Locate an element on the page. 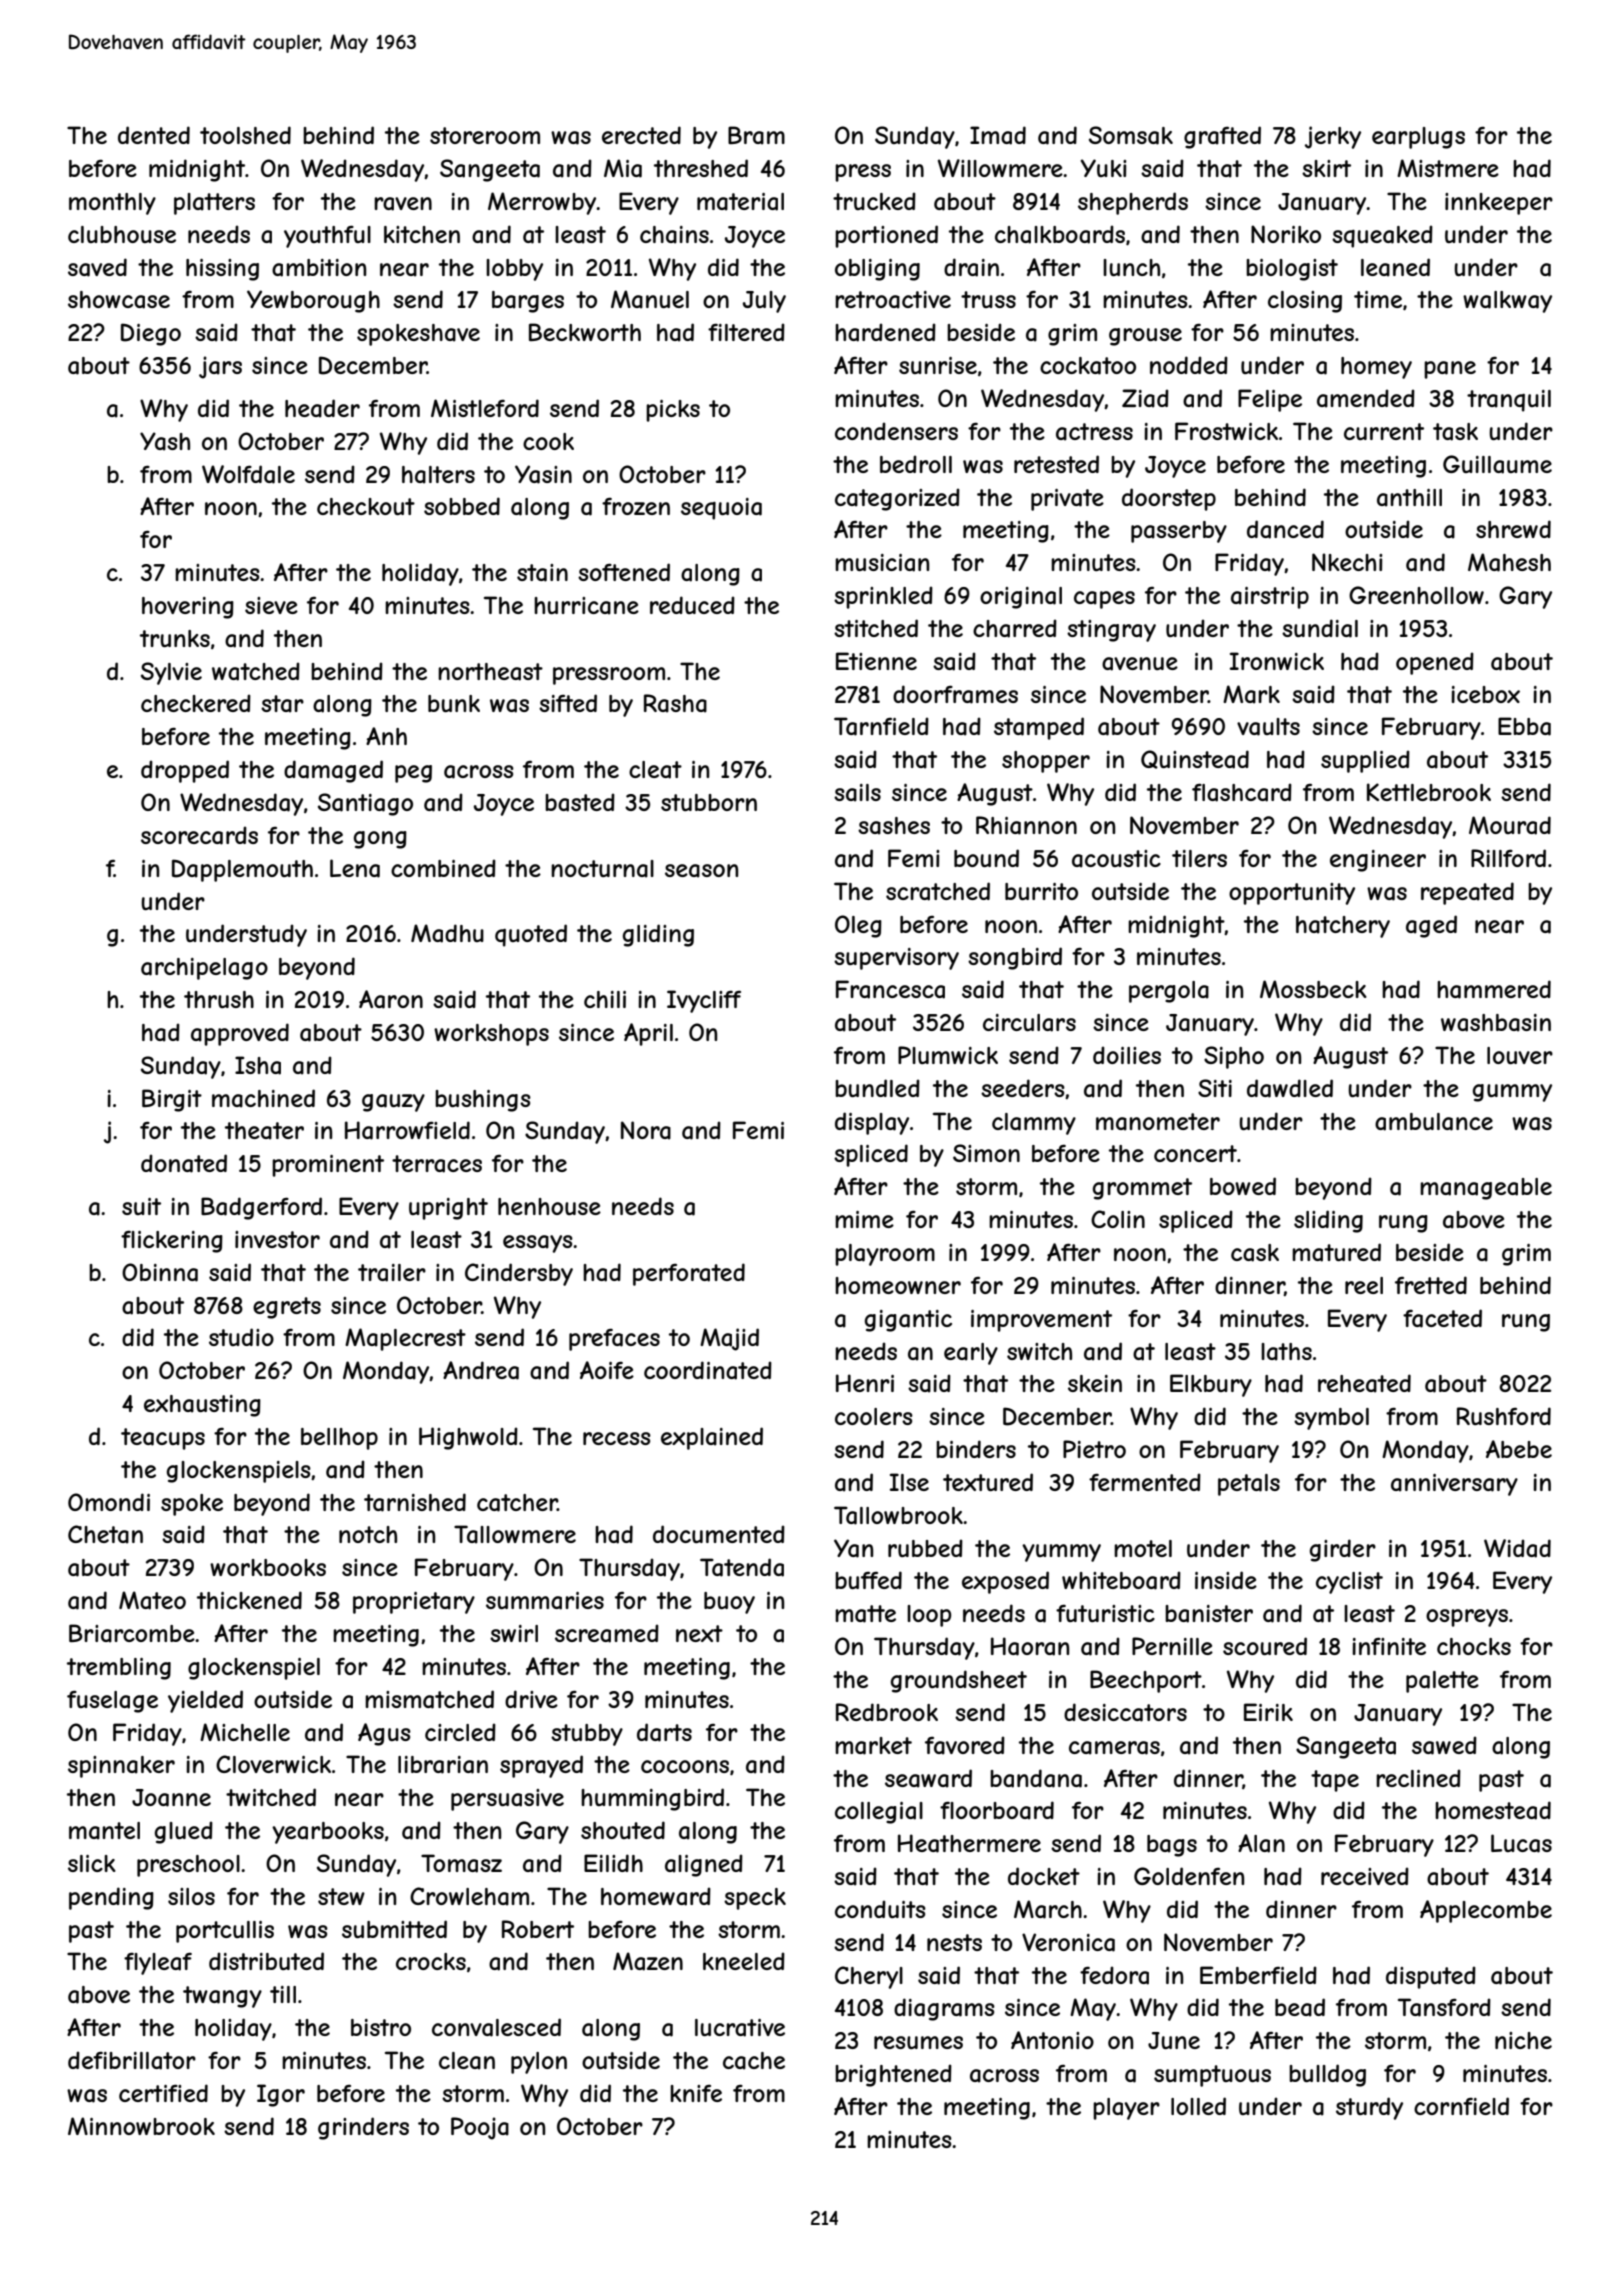 The width and height of the document is (1620, 2292). walkway is located at coordinates (1507, 302).
